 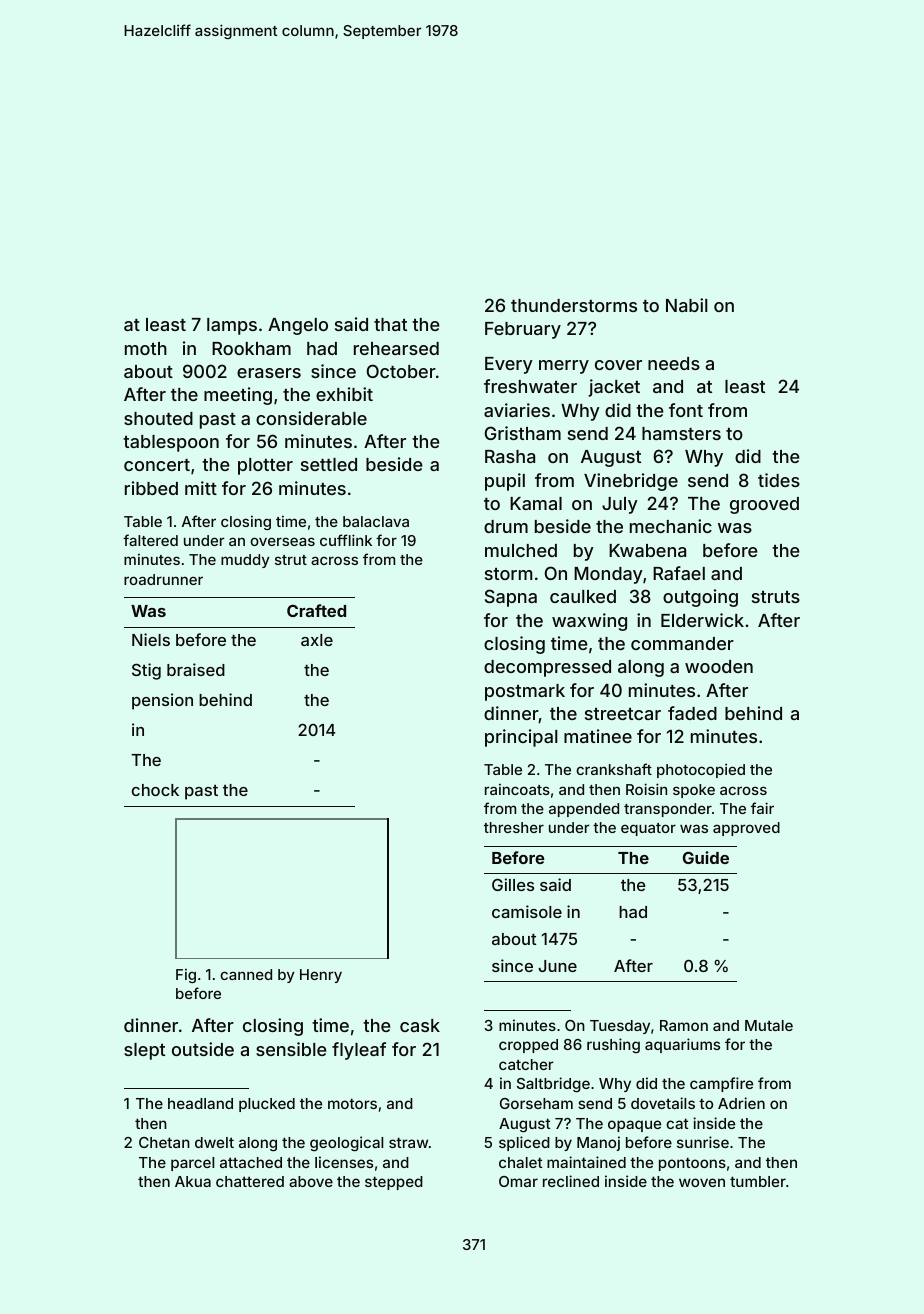 I want to click on concert, so click(x=157, y=465).
